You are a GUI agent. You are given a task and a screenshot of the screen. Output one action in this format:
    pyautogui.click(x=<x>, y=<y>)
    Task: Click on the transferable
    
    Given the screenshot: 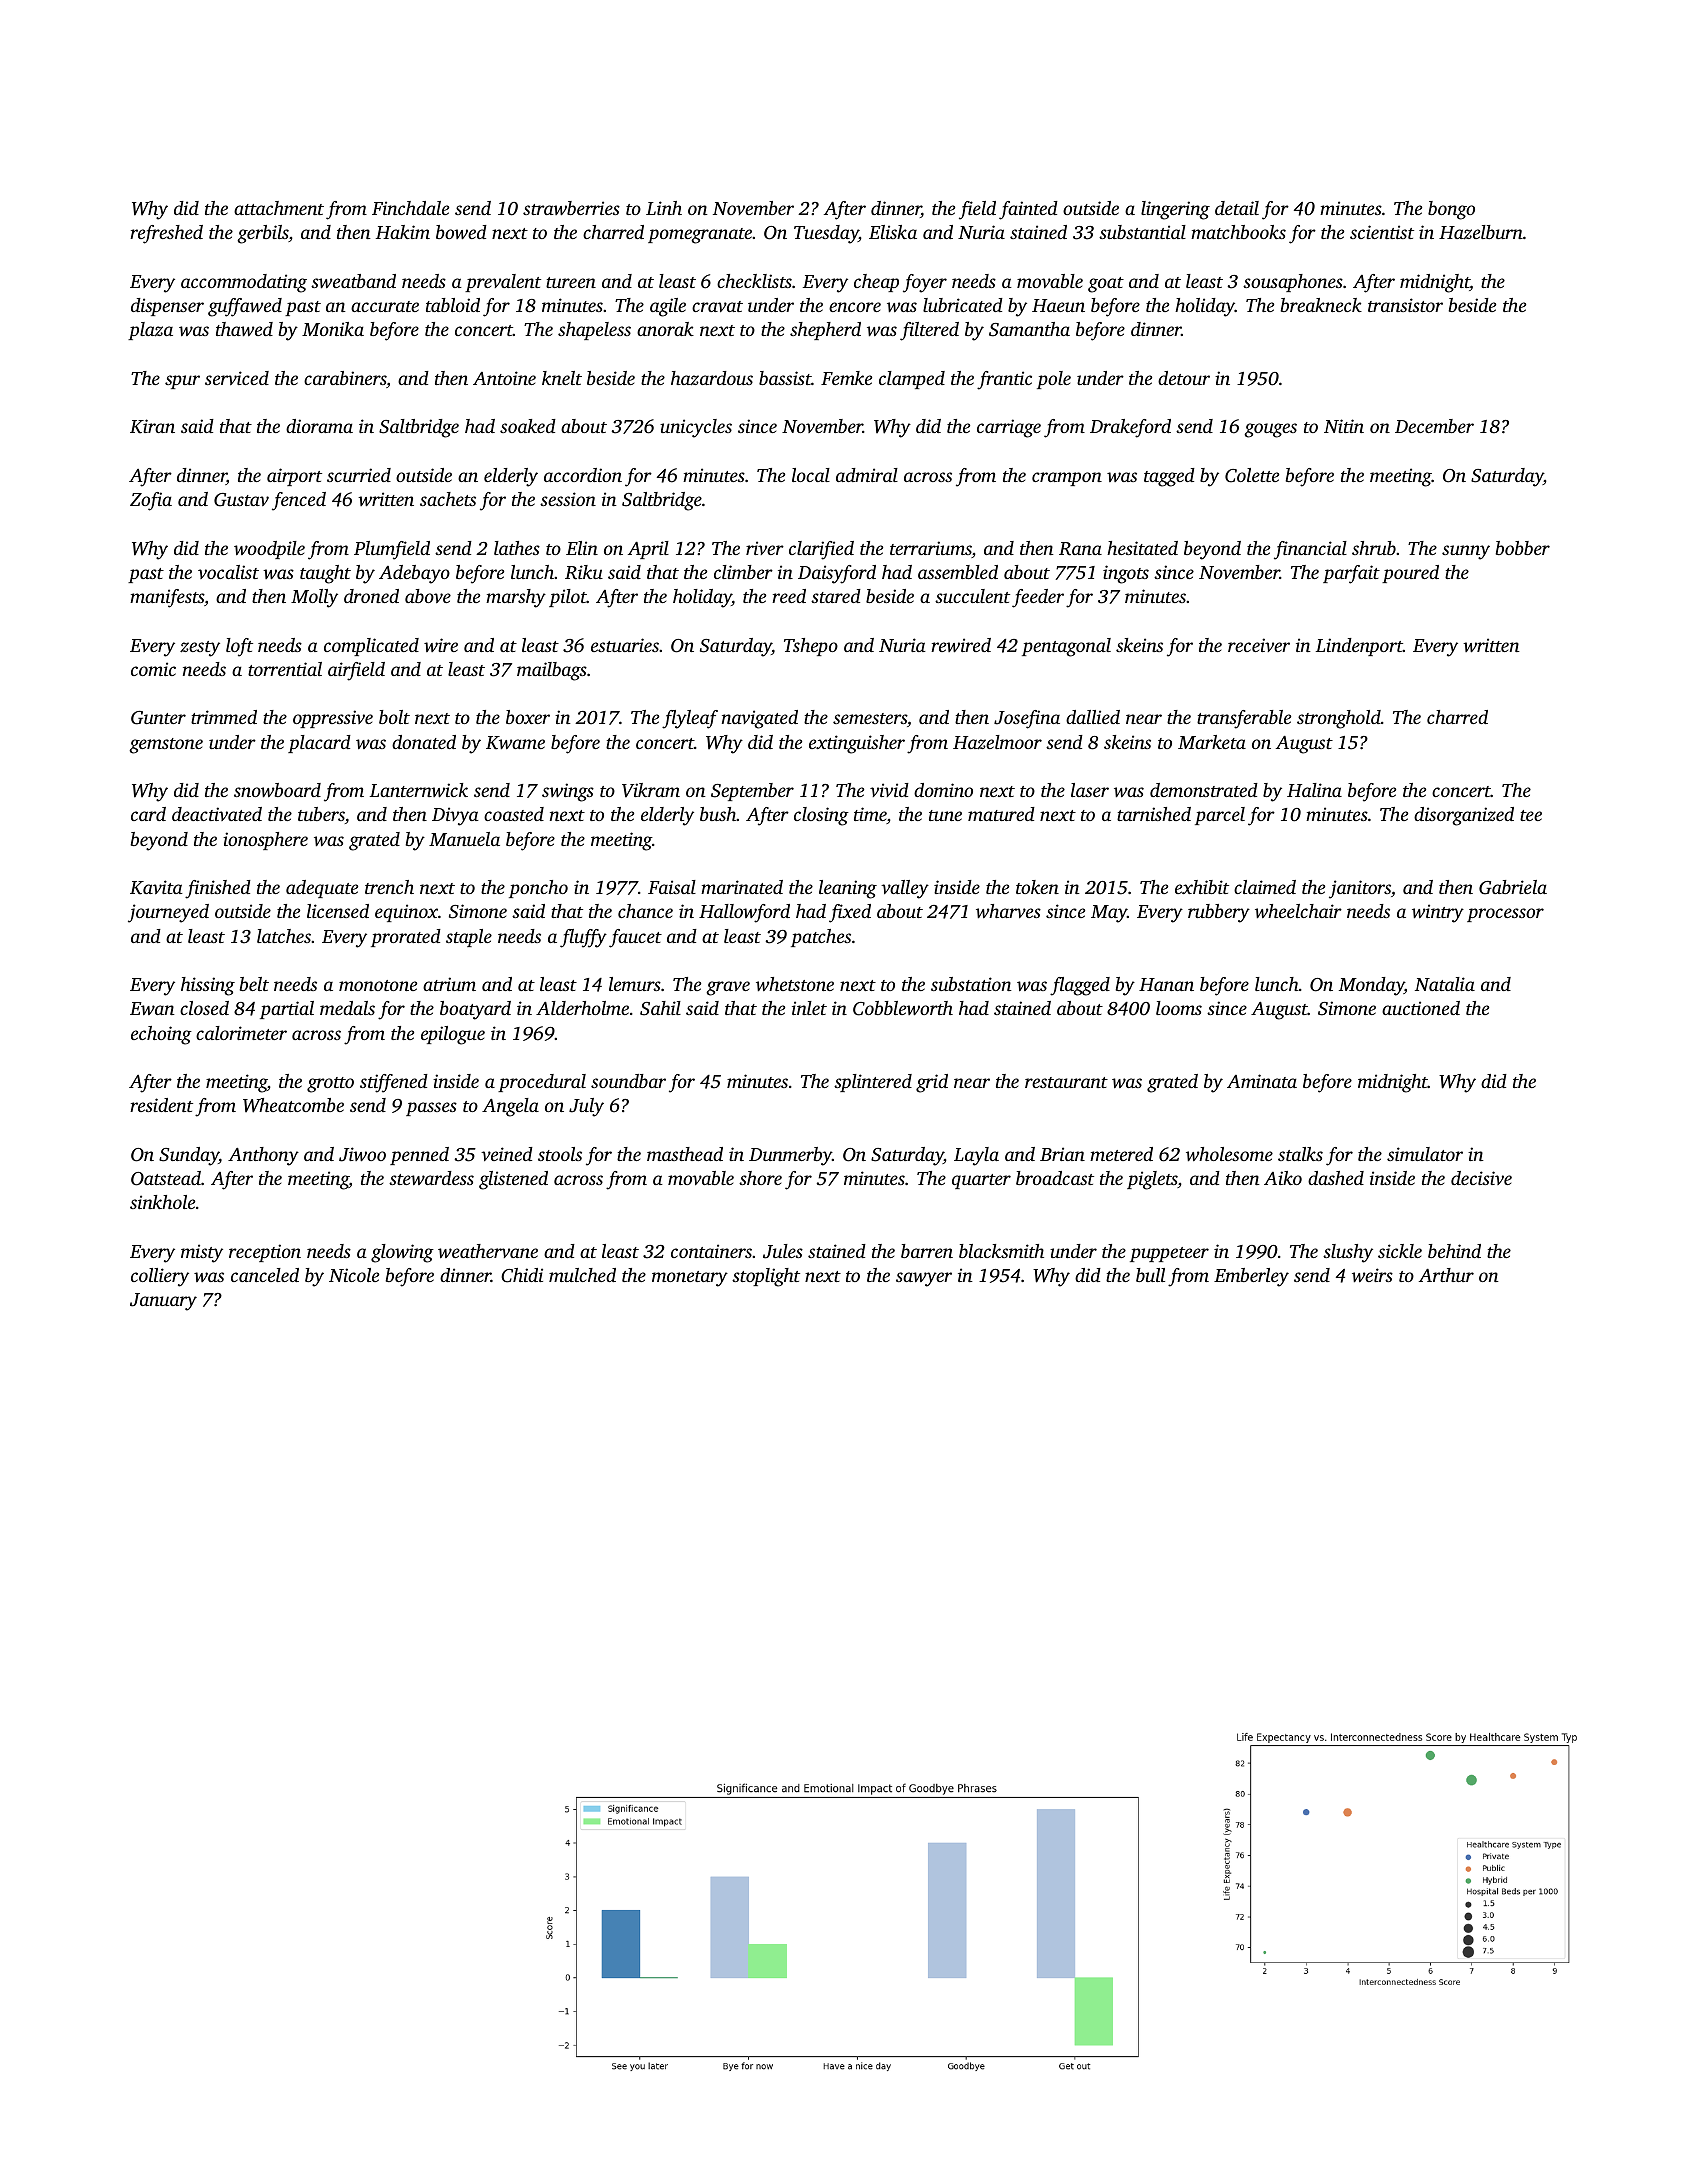 What is the action you would take?
    pyautogui.click(x=1244, y=719)
